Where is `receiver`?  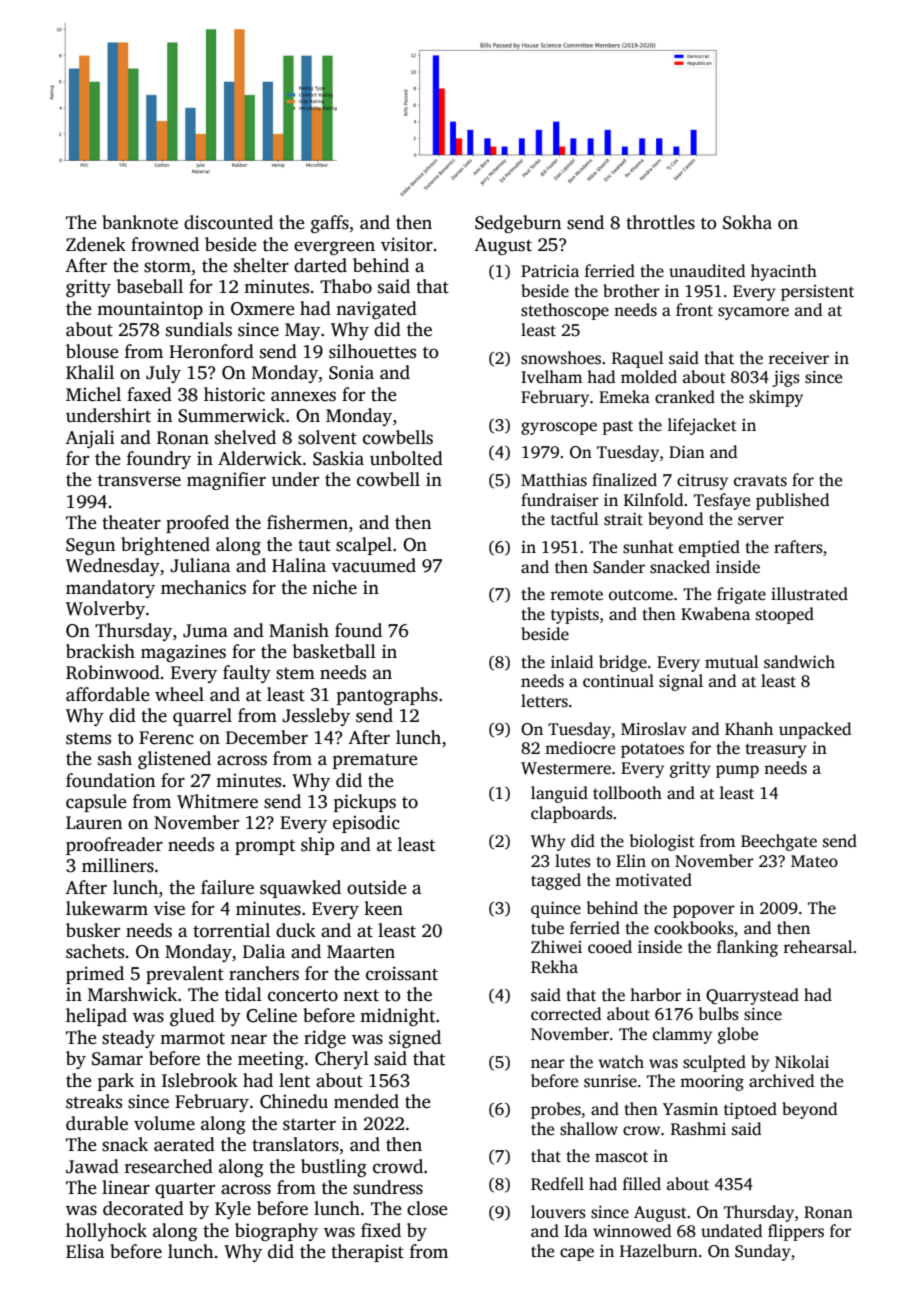
receiver is located at coordinates (799, 358).
